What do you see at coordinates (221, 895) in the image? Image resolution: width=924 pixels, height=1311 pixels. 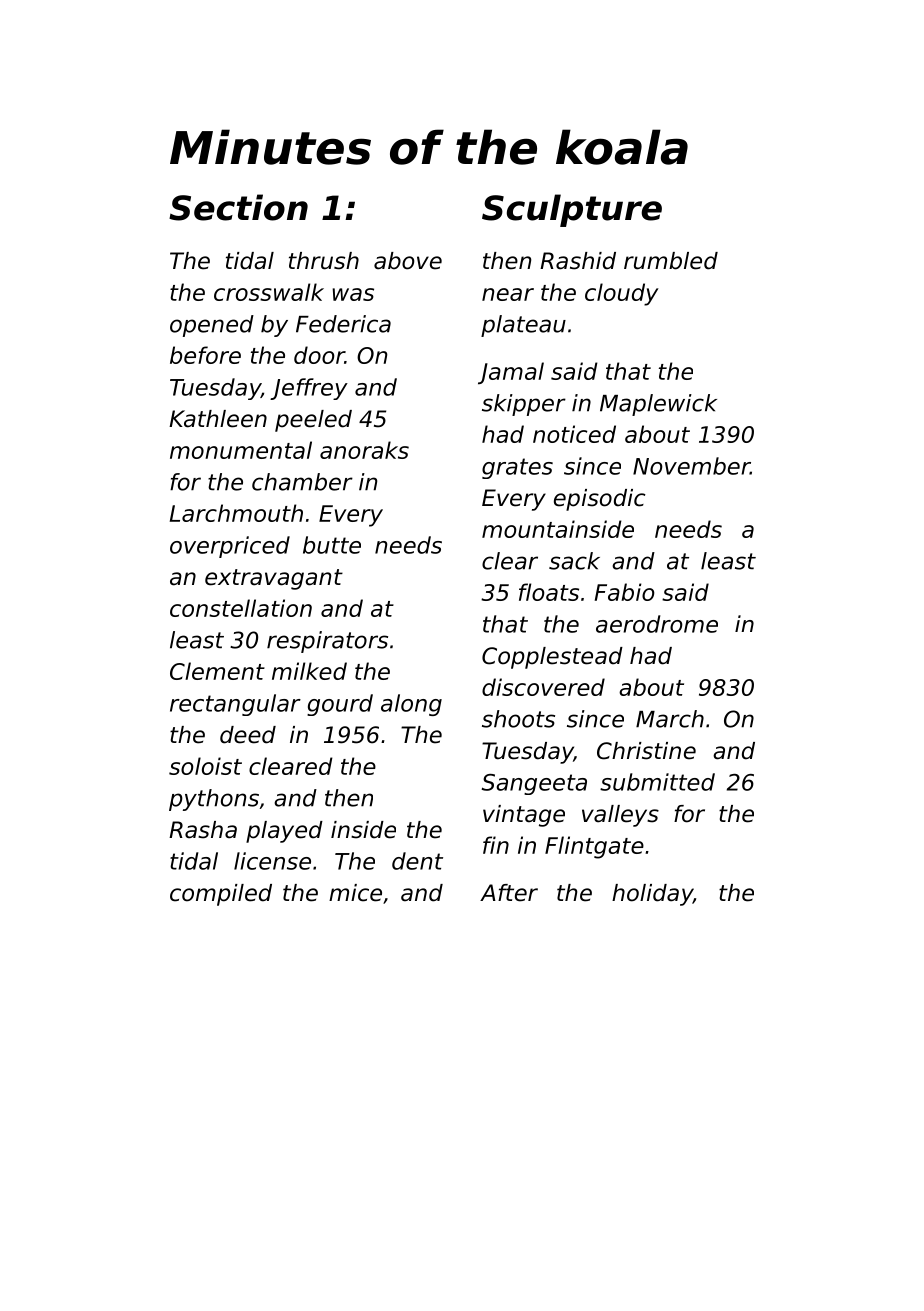 I see `compiled` at bounding box center [221, 895].
